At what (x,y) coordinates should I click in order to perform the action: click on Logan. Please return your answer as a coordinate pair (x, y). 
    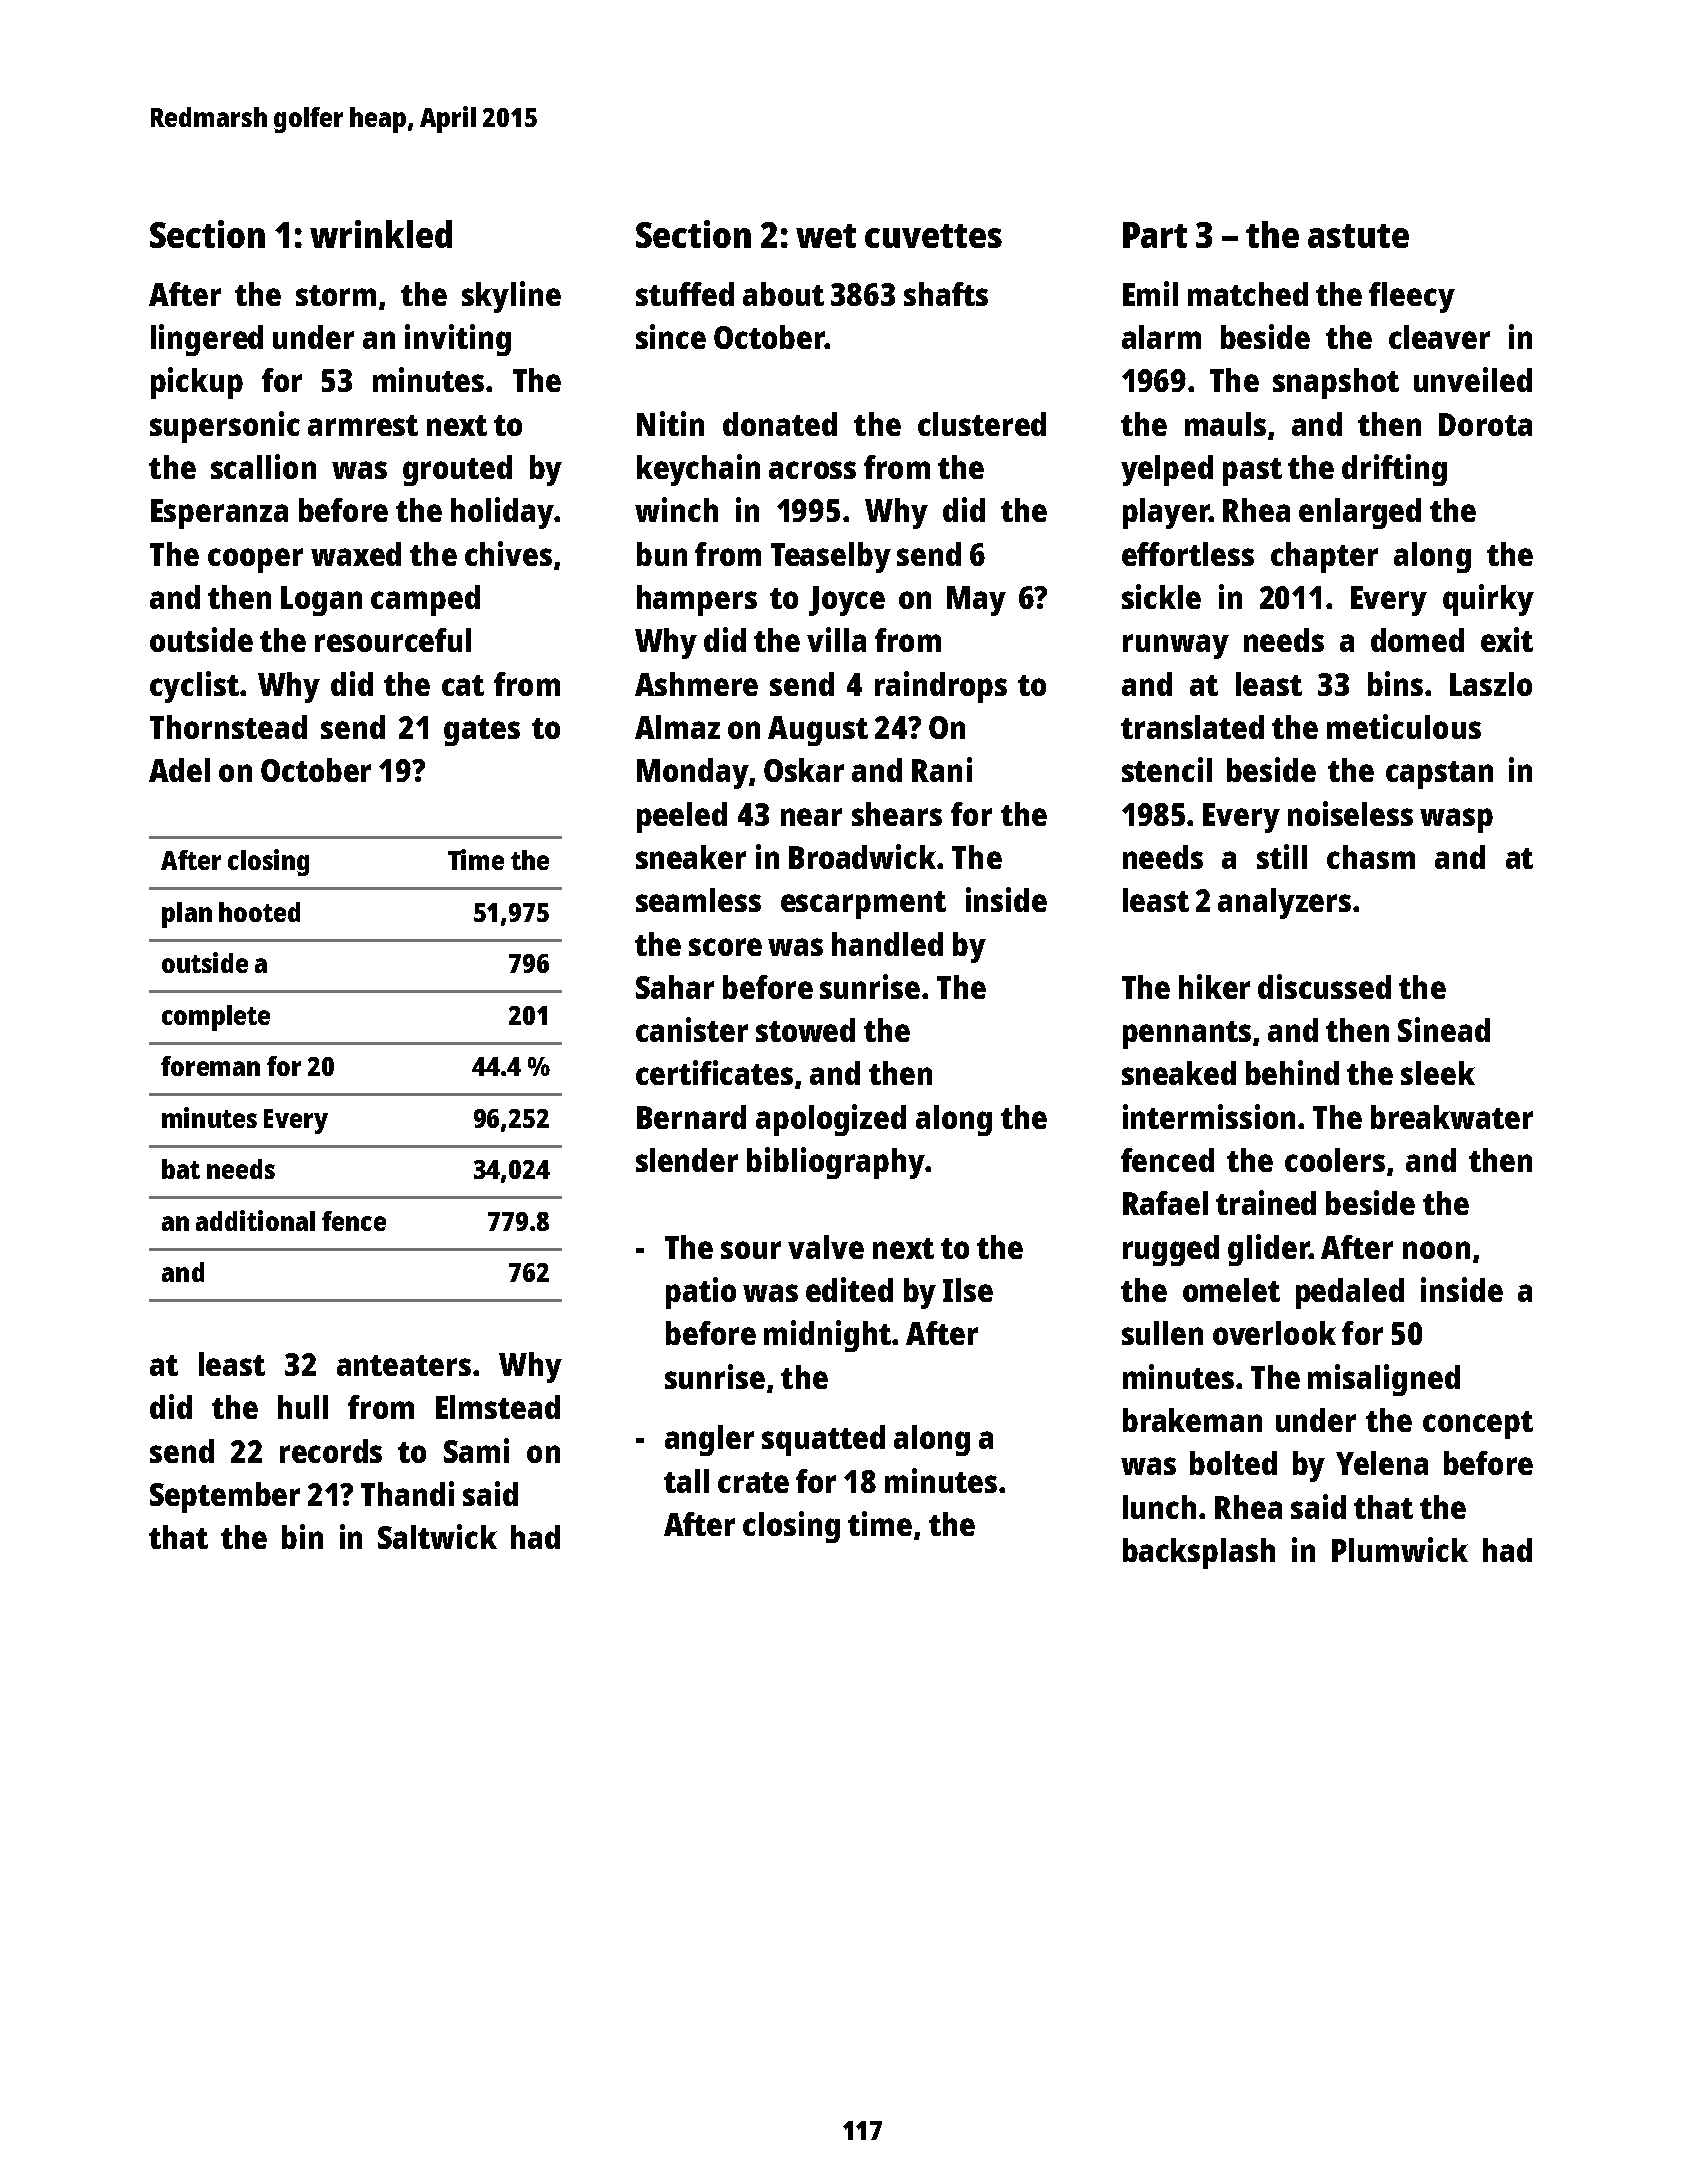
    Looking at the image, I should click on (321, 601).
